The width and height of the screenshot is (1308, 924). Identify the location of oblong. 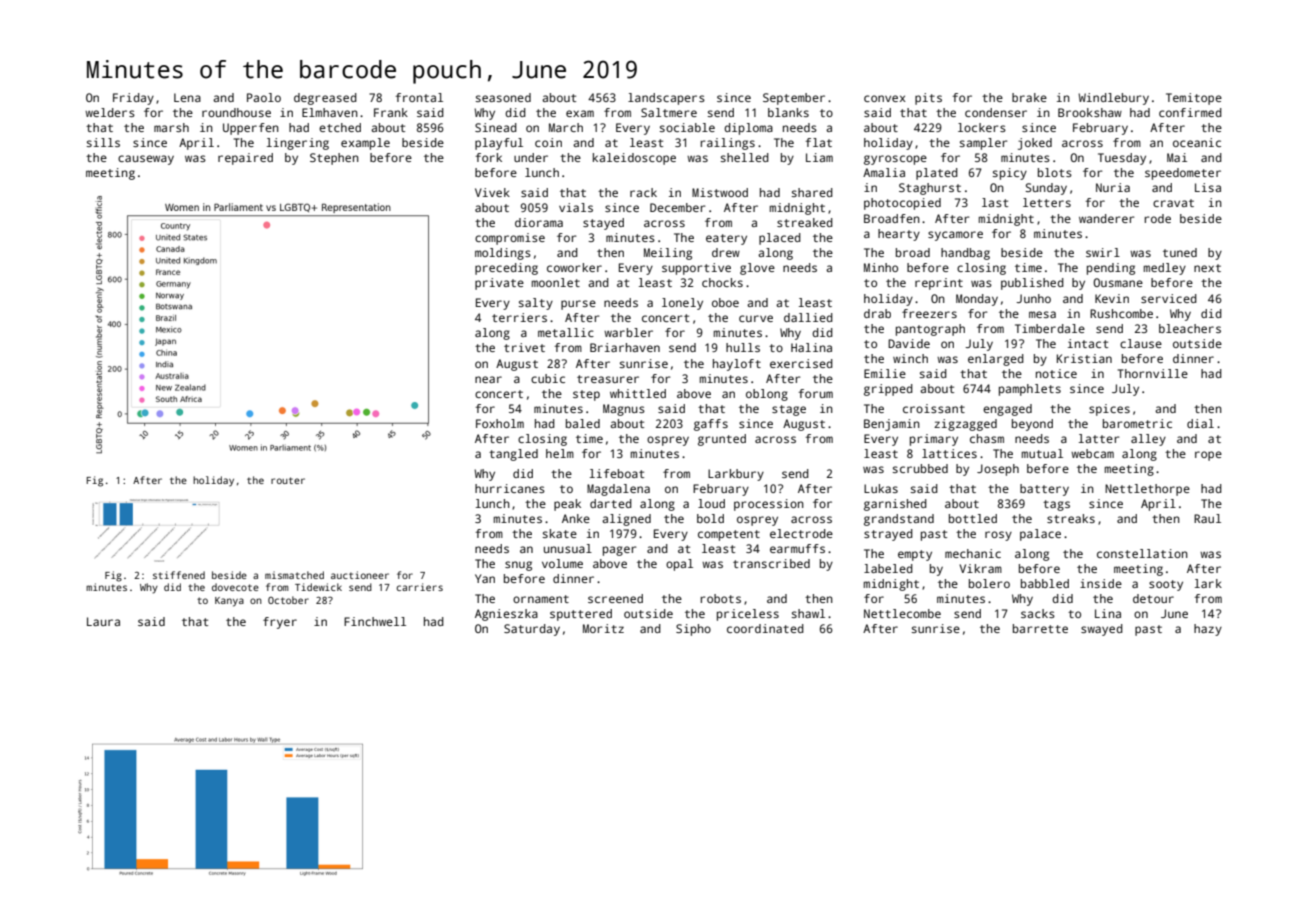
(767, 395).
